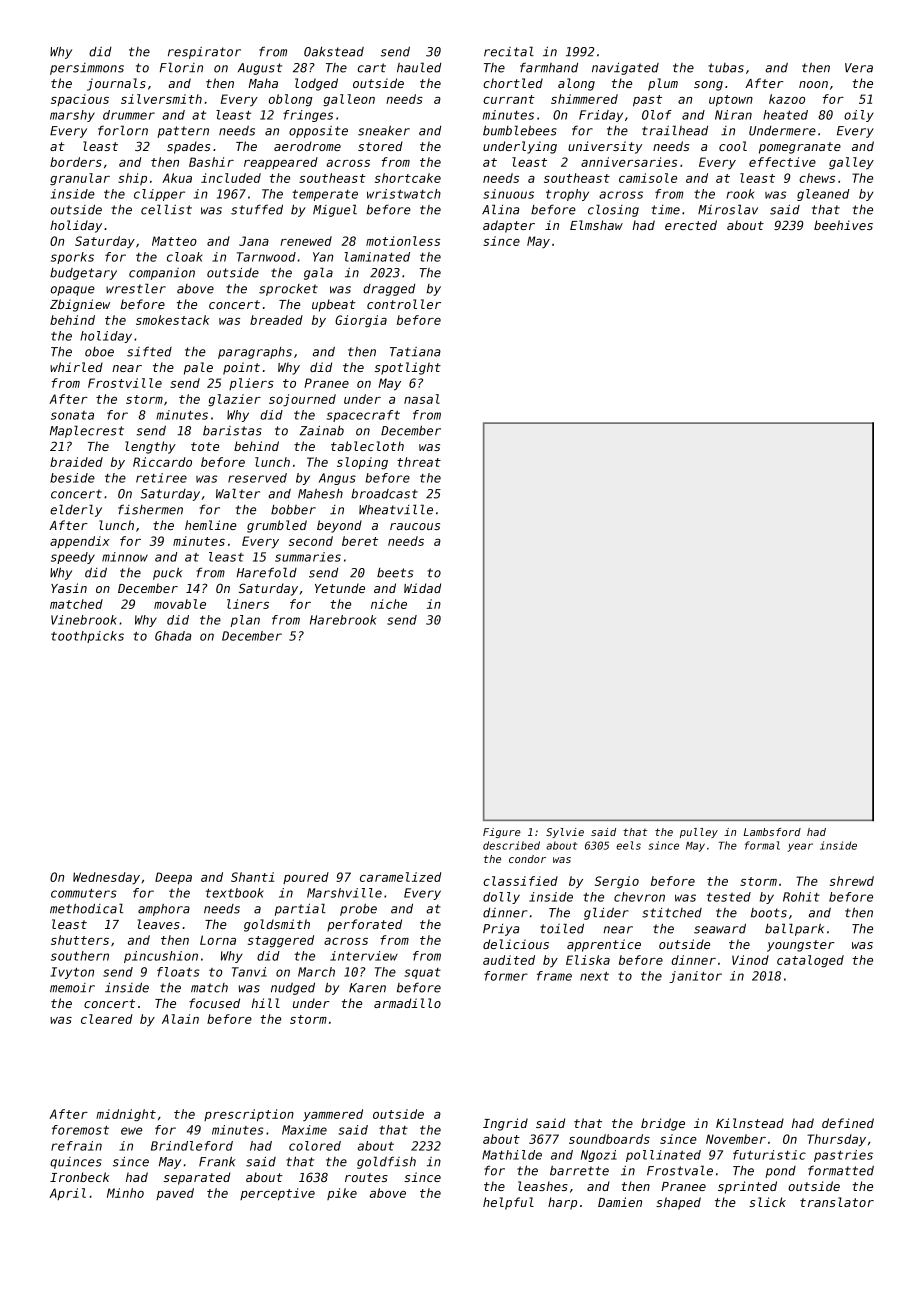  What do you see at coordinates (772, 832) in the page?
I see `Lambsford` at bounding box center [772, 832].
